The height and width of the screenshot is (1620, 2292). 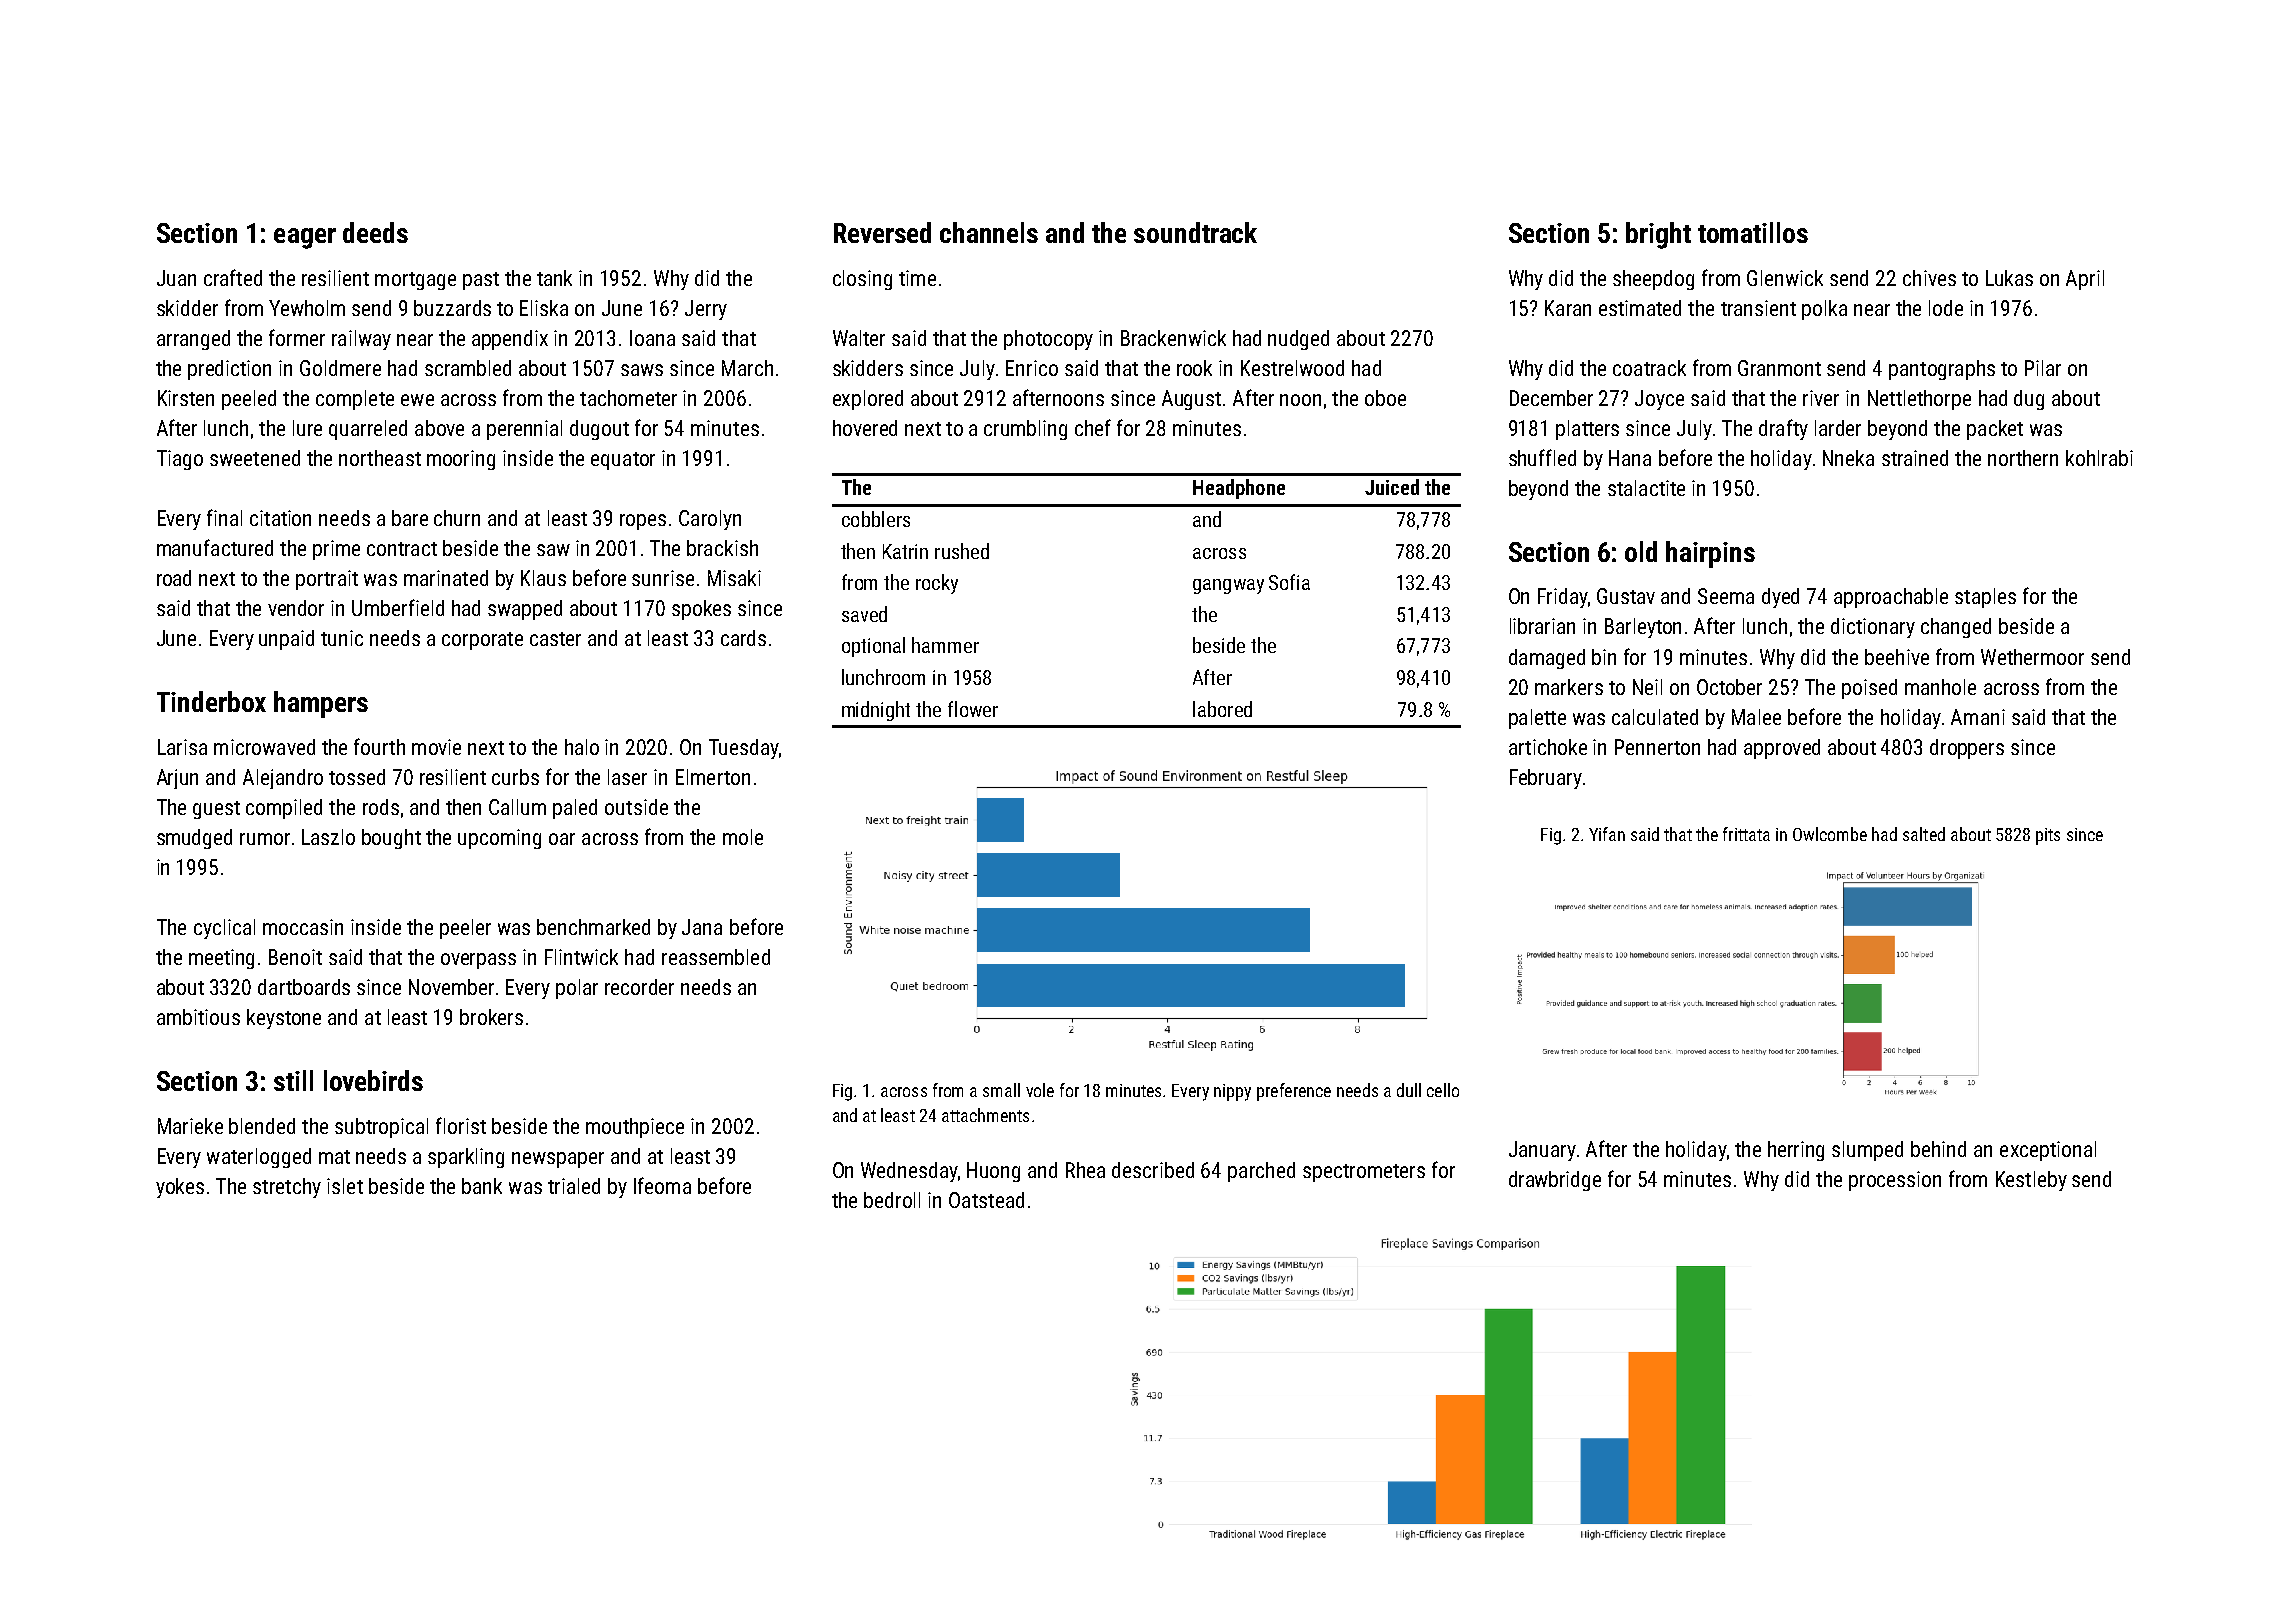 I want to click on tomatillos, so click(x=1753, y=232).
